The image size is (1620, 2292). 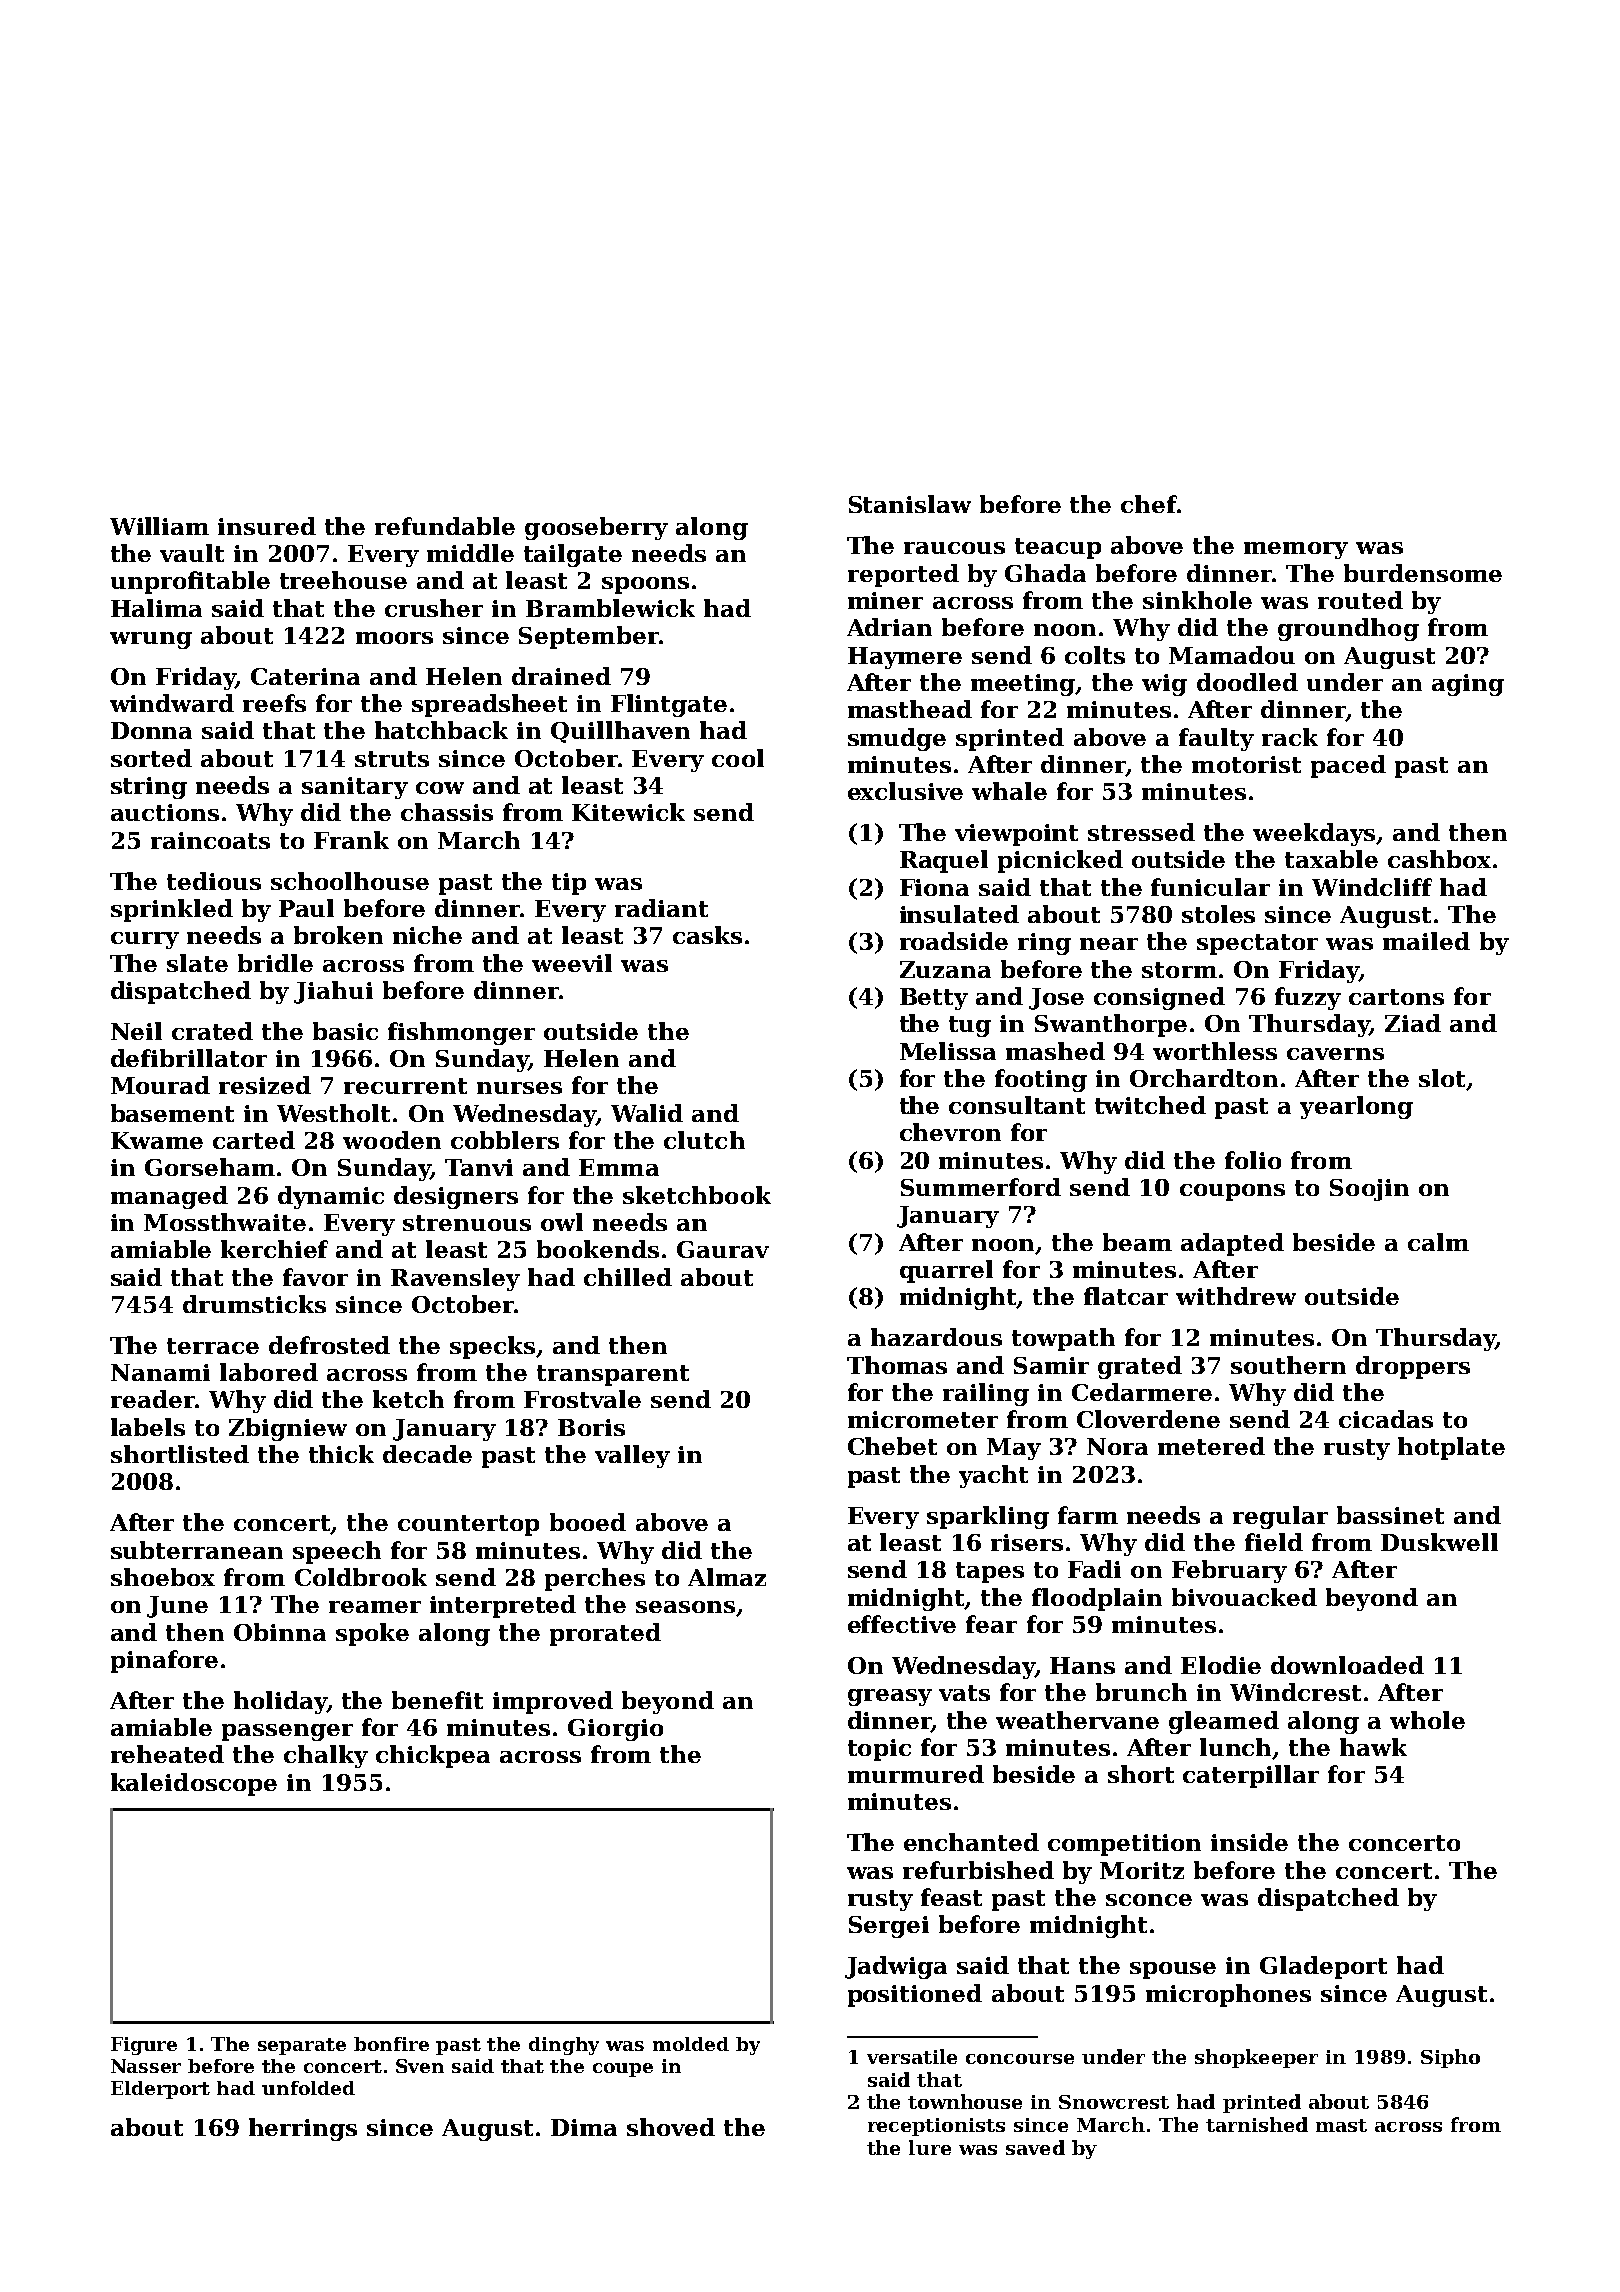 I want to click on Mossthwaite, so click(x=225, y=1222).
